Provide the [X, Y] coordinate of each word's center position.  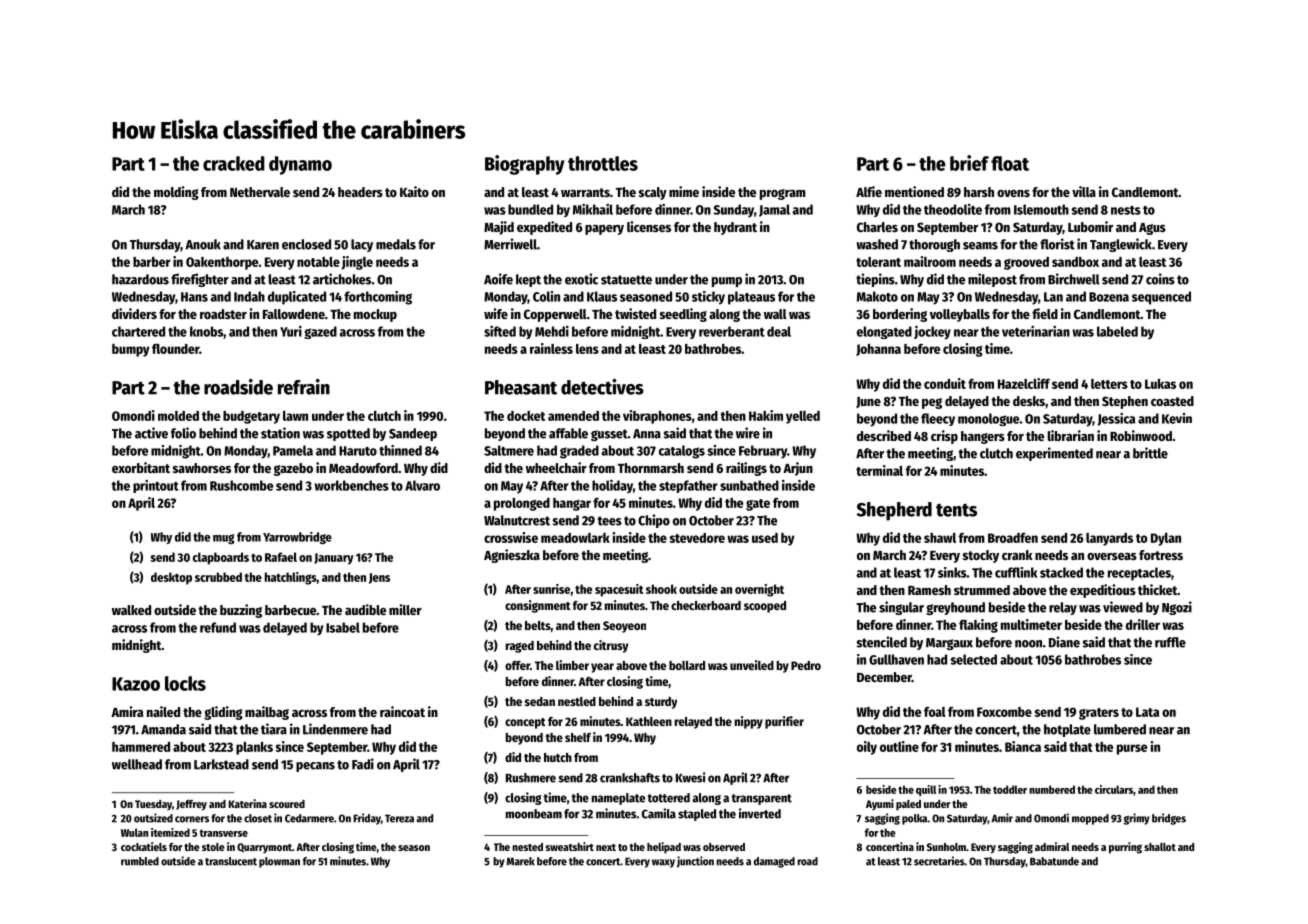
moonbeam [534, 814]
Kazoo [136, 684]
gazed [320, 332]
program [783, 194]
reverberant [732, 331]
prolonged [522, 504]
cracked [234, 163]
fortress [1161, 555]
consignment [538, 606]
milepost [992, 280]
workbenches [351, 485]
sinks [952, 572]
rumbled [140, 861]
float [1010, 163]
